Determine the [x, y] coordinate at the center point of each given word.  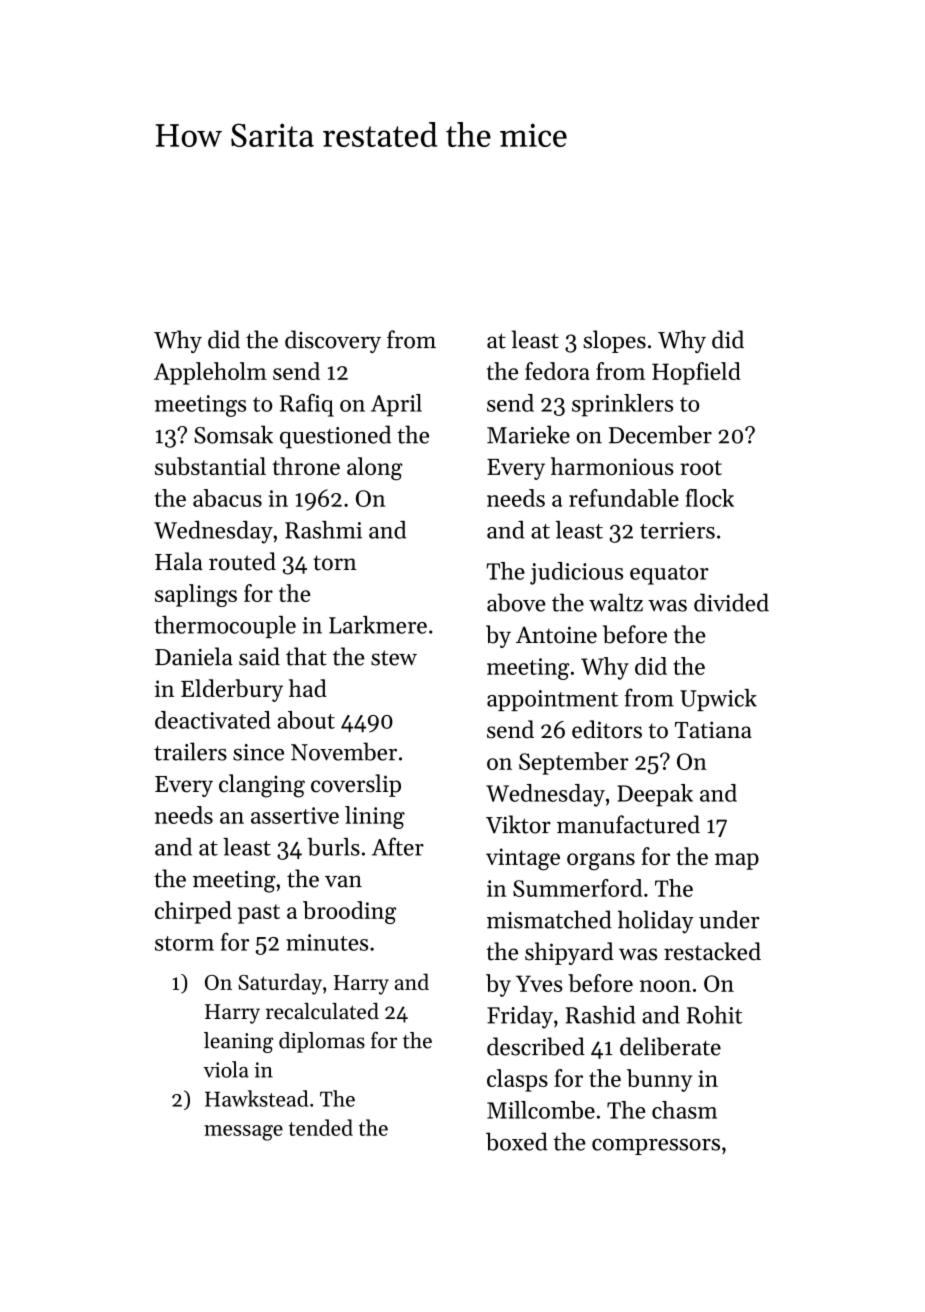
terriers [677, 530]
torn [335, 563]
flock [710, 498]
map [737, 861]
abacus [227, 498]
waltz [616, 602]
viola [226, 1069]
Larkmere [378, 625]
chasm [684, 1110]
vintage [523, 859]
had [308, 688]
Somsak [233, 434]
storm [184, 943]
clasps [517, 1080]
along [375, 469]
